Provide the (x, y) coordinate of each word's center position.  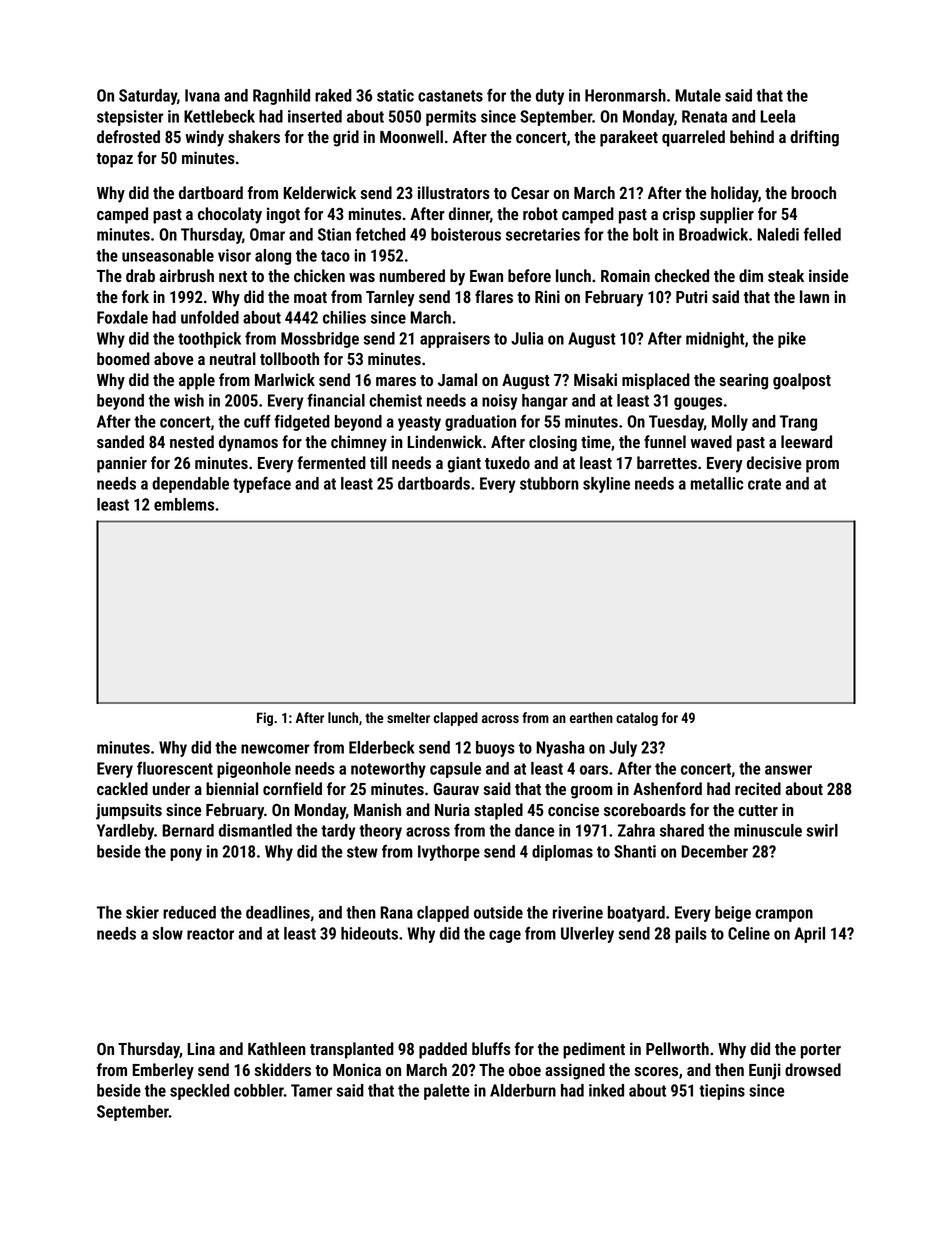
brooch (813, 192)
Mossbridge (320, 340)
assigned (575, 1071)
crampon (784, 915)
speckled (199, 1092)
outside (498, 912)
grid (346, 138)
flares (494, 296)
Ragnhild (281, 97)
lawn (814, 296)
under (171, 788)
